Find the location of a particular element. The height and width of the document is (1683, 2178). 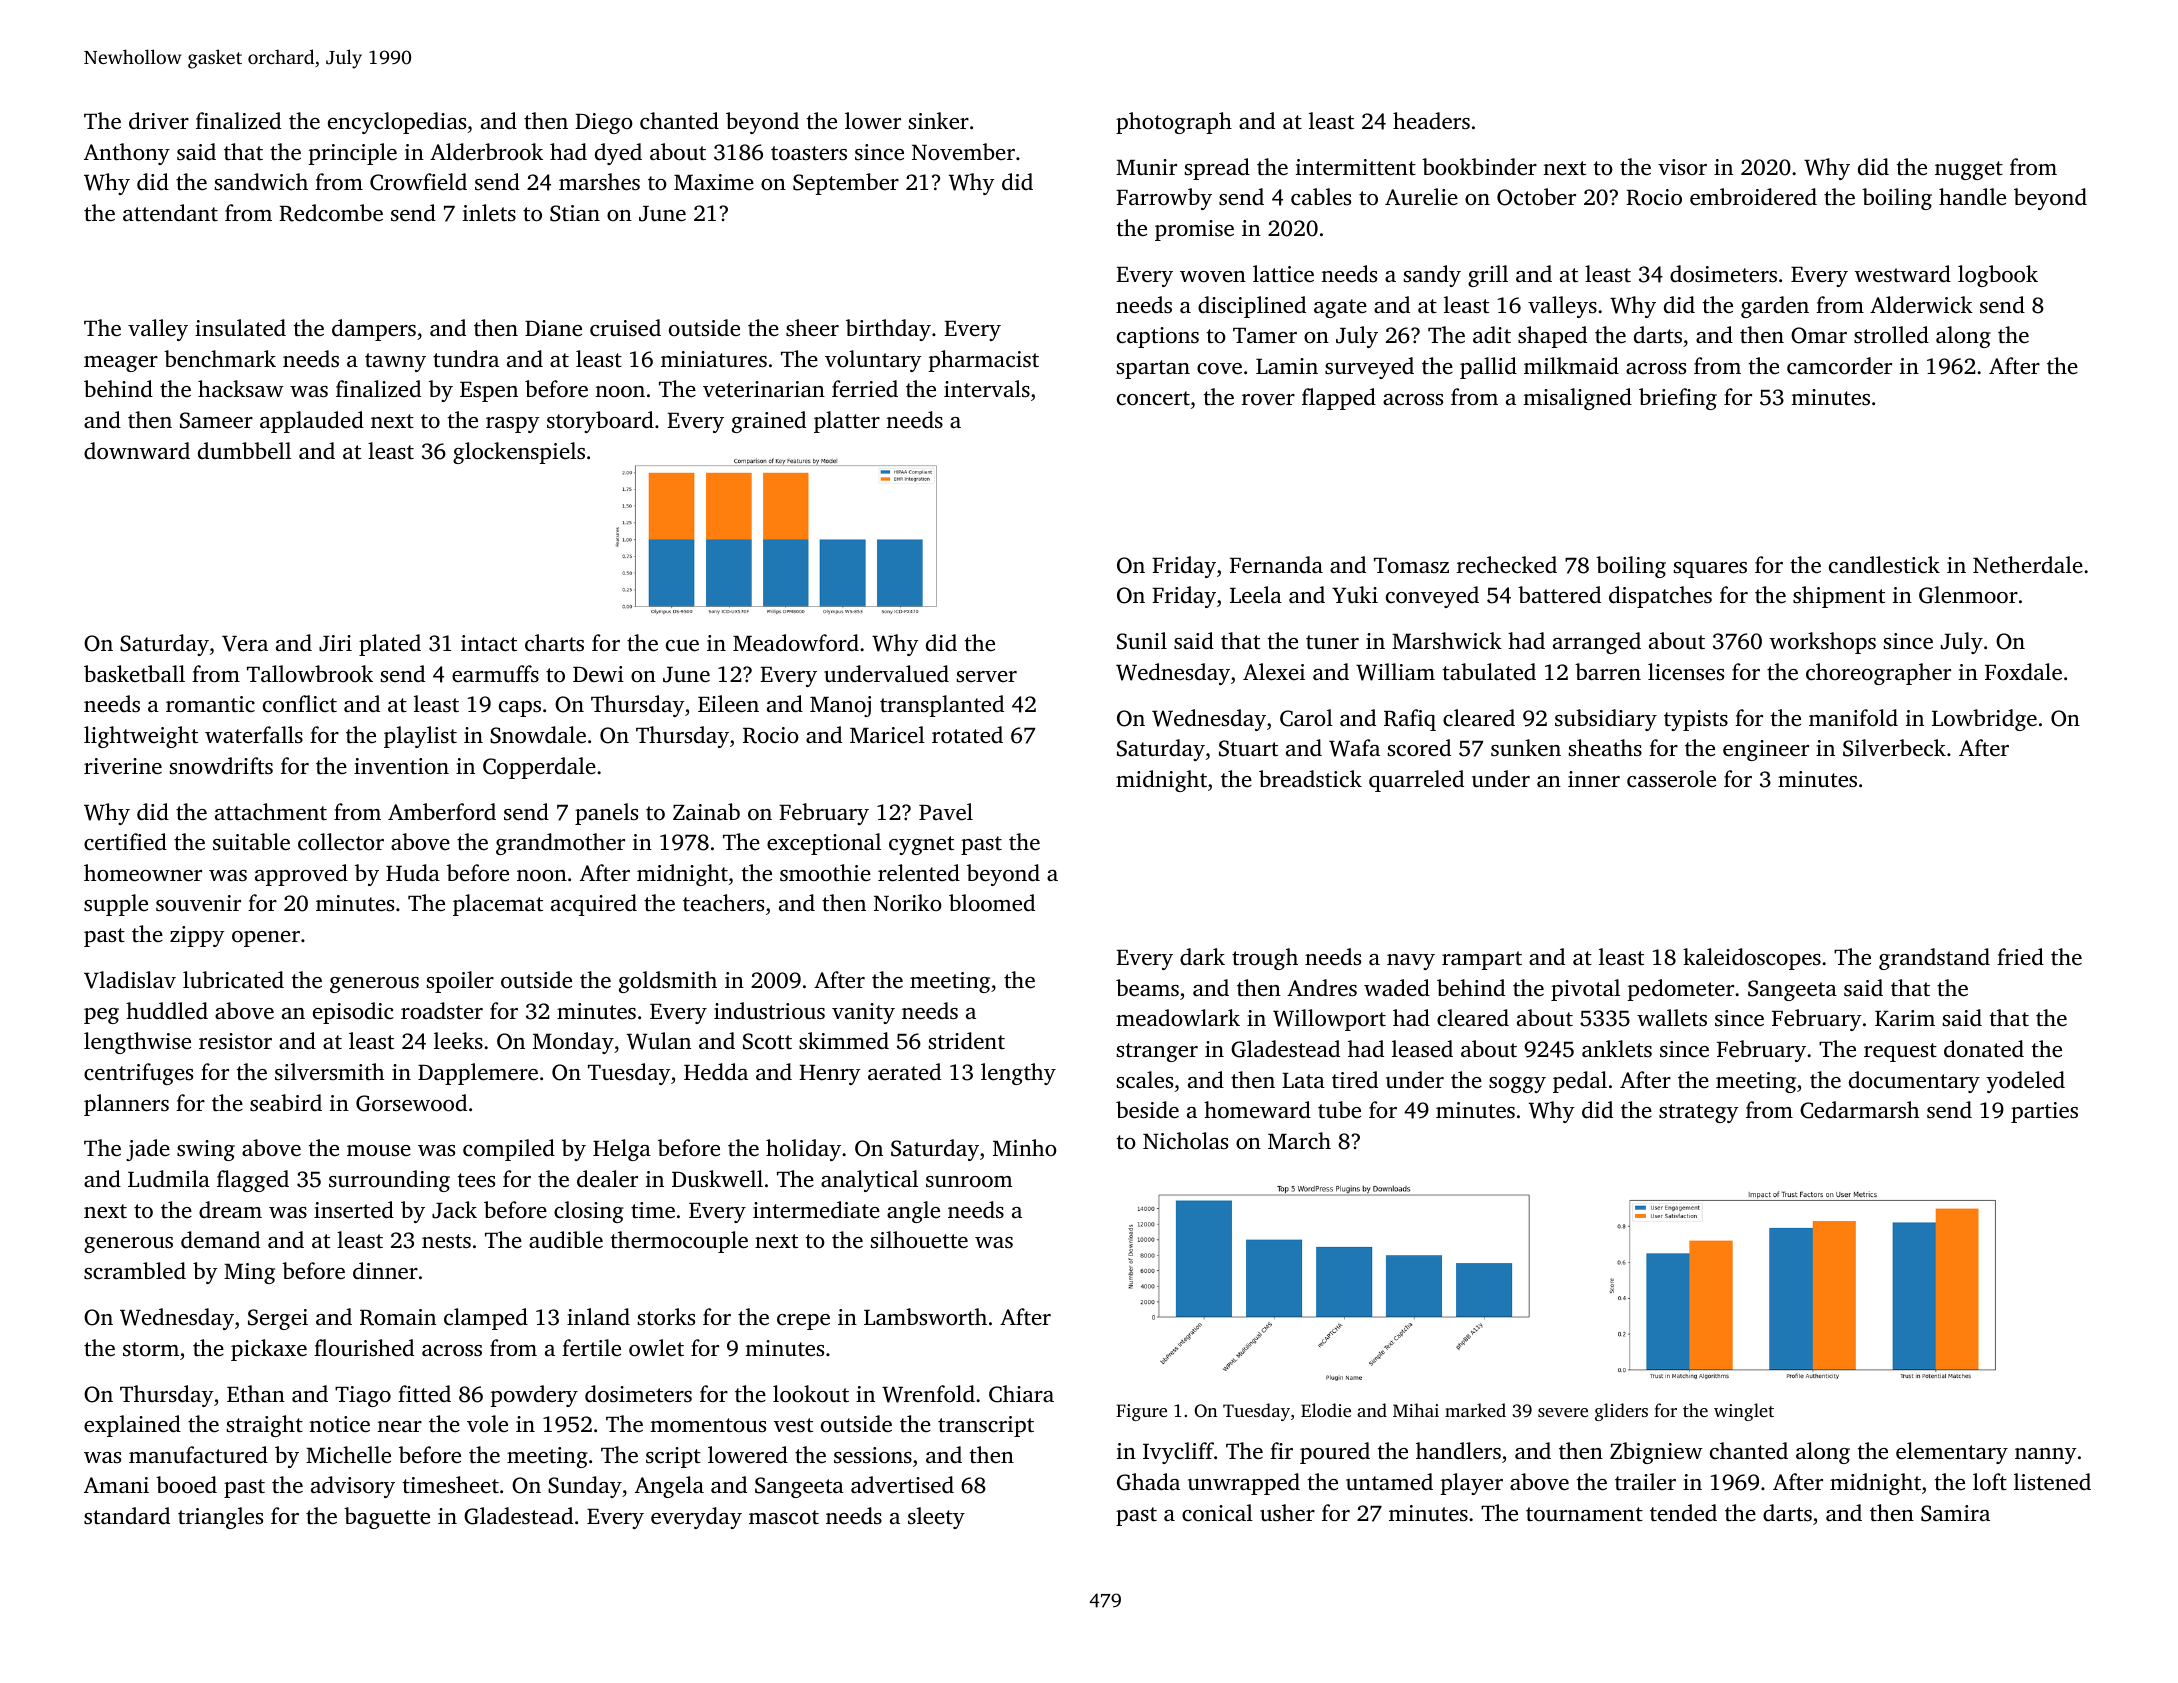

sheaths is located at coordinates (1605, 747).
